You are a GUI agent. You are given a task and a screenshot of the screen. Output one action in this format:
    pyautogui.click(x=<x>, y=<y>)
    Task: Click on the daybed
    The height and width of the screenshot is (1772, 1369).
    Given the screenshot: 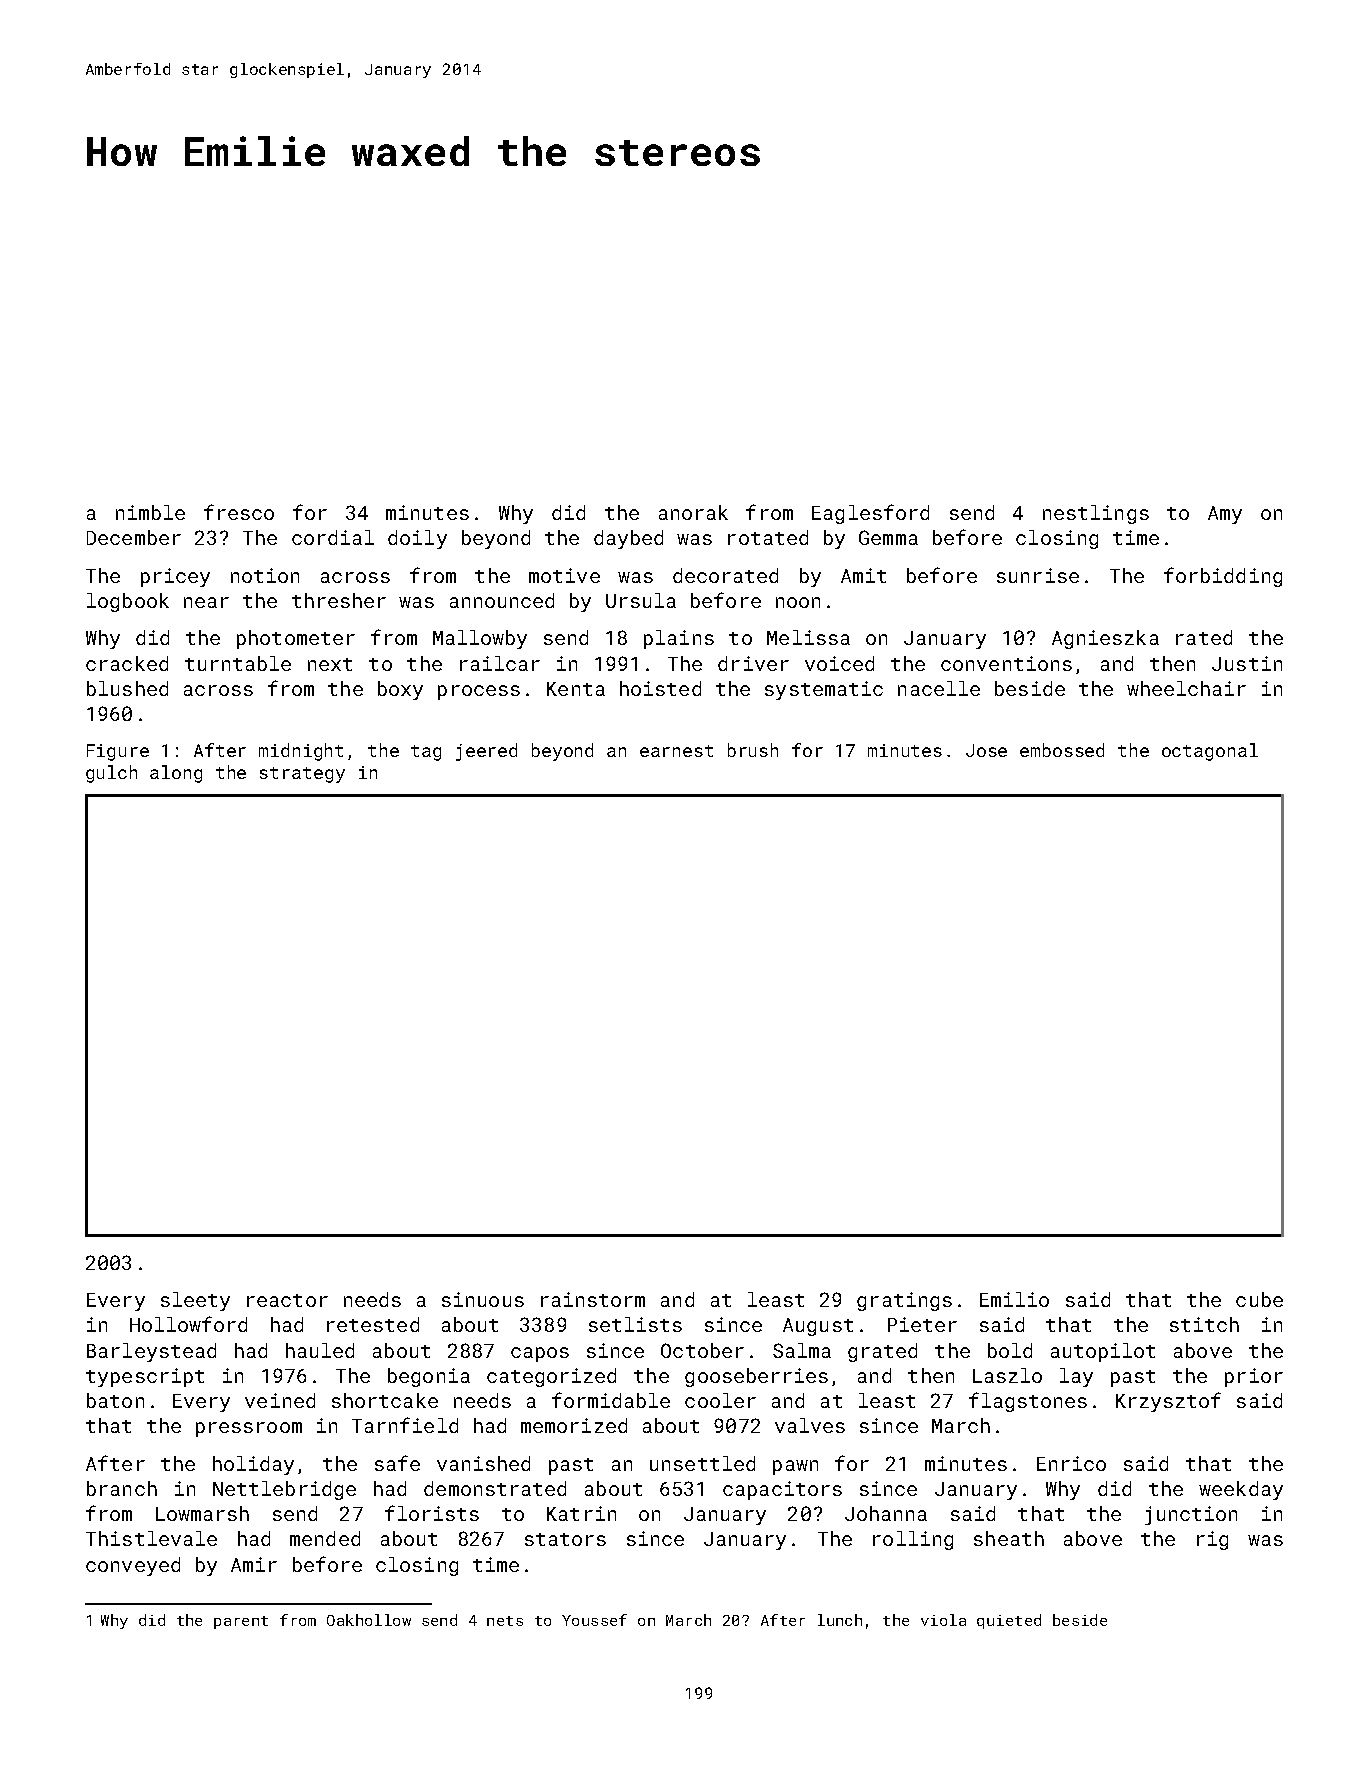 What is the action you would take?
    pyautogui.click(x=628, y=539)
